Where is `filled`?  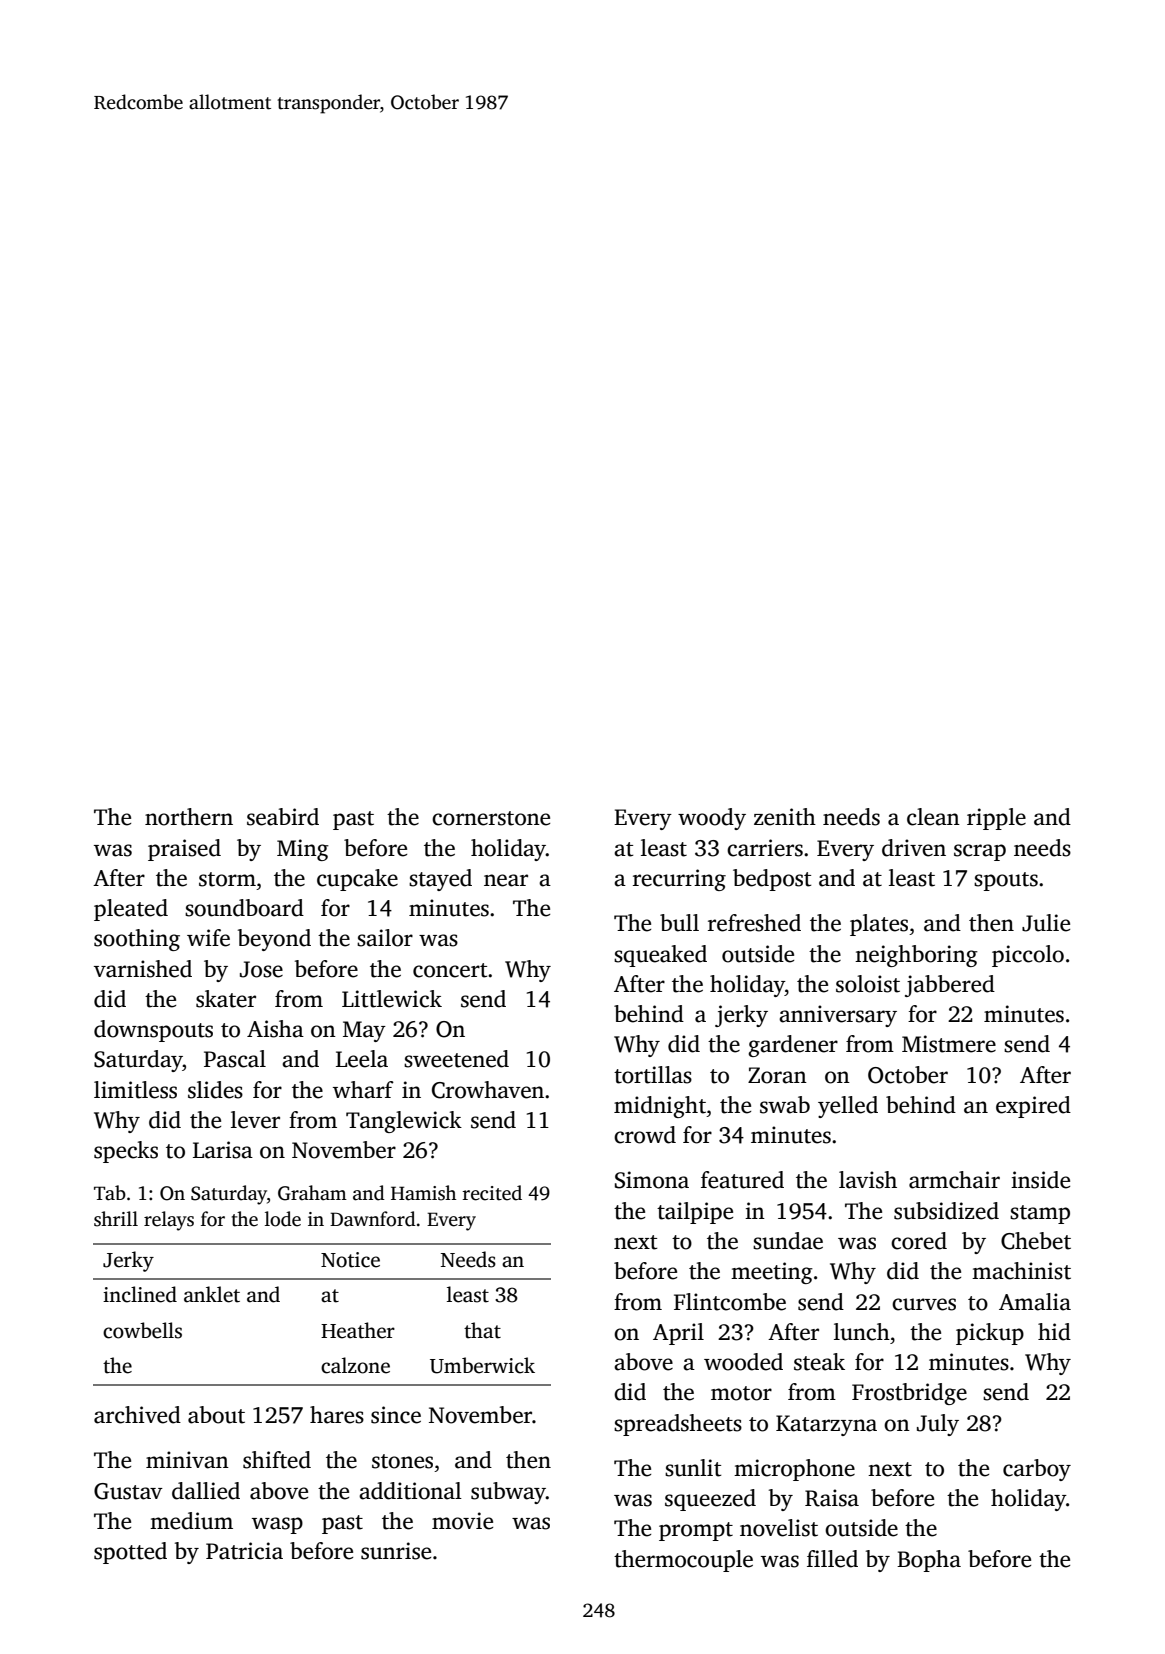 filled is located at coordinates (832, 1559).
